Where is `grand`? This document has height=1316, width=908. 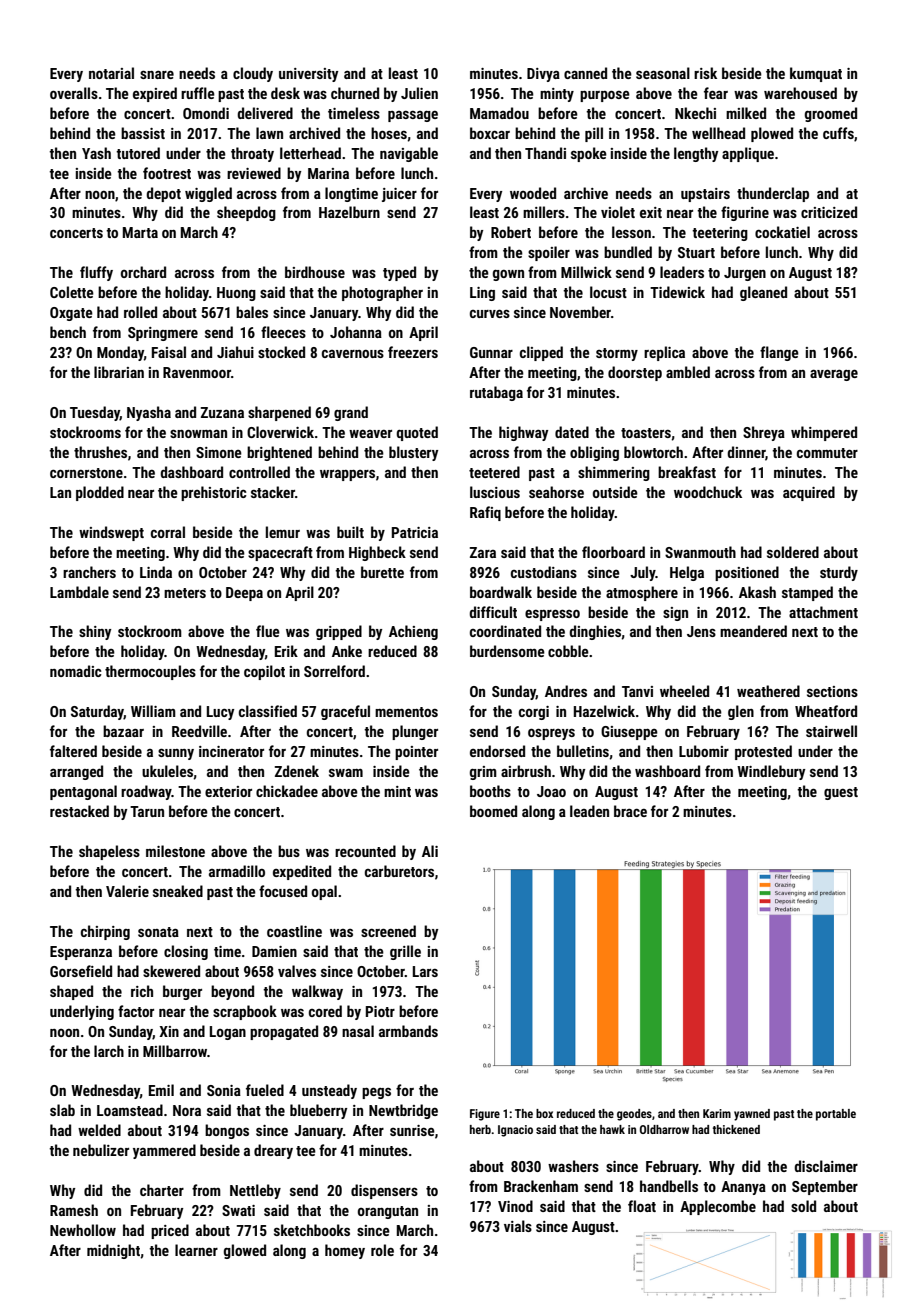
grand is located at coordinates (351, 413).
